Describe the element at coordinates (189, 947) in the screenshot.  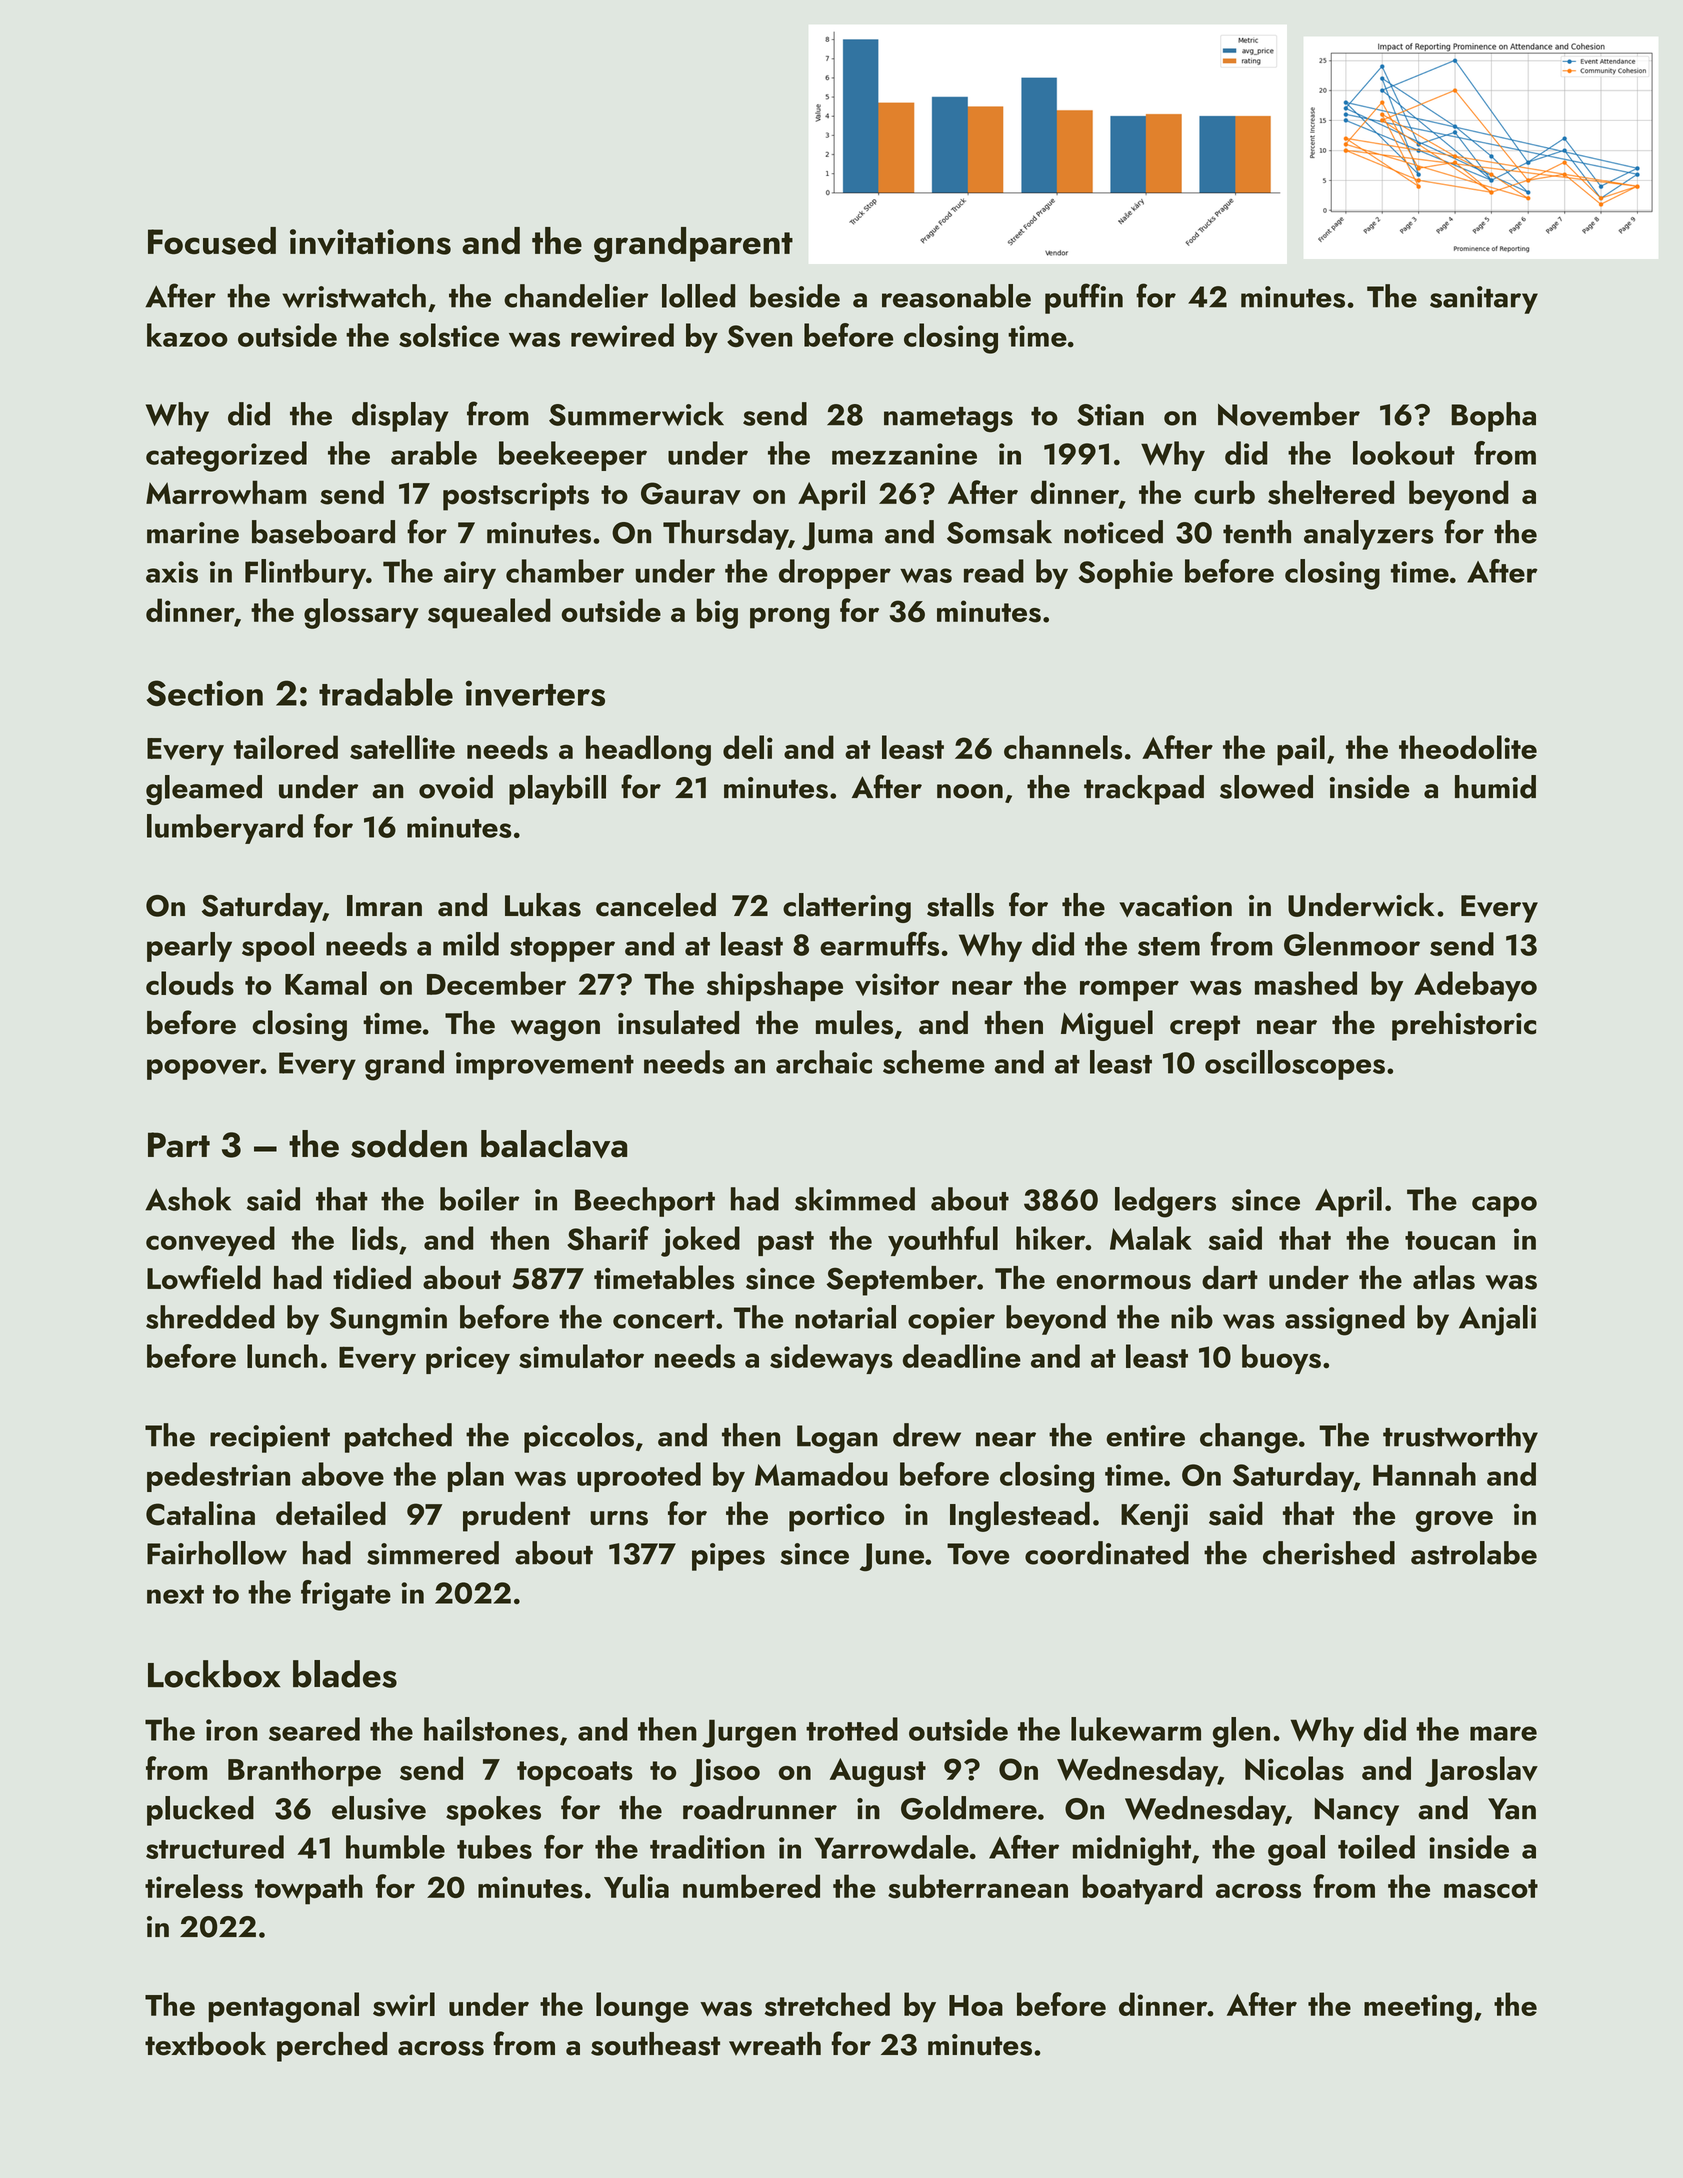
I see `pearly` at that location.
